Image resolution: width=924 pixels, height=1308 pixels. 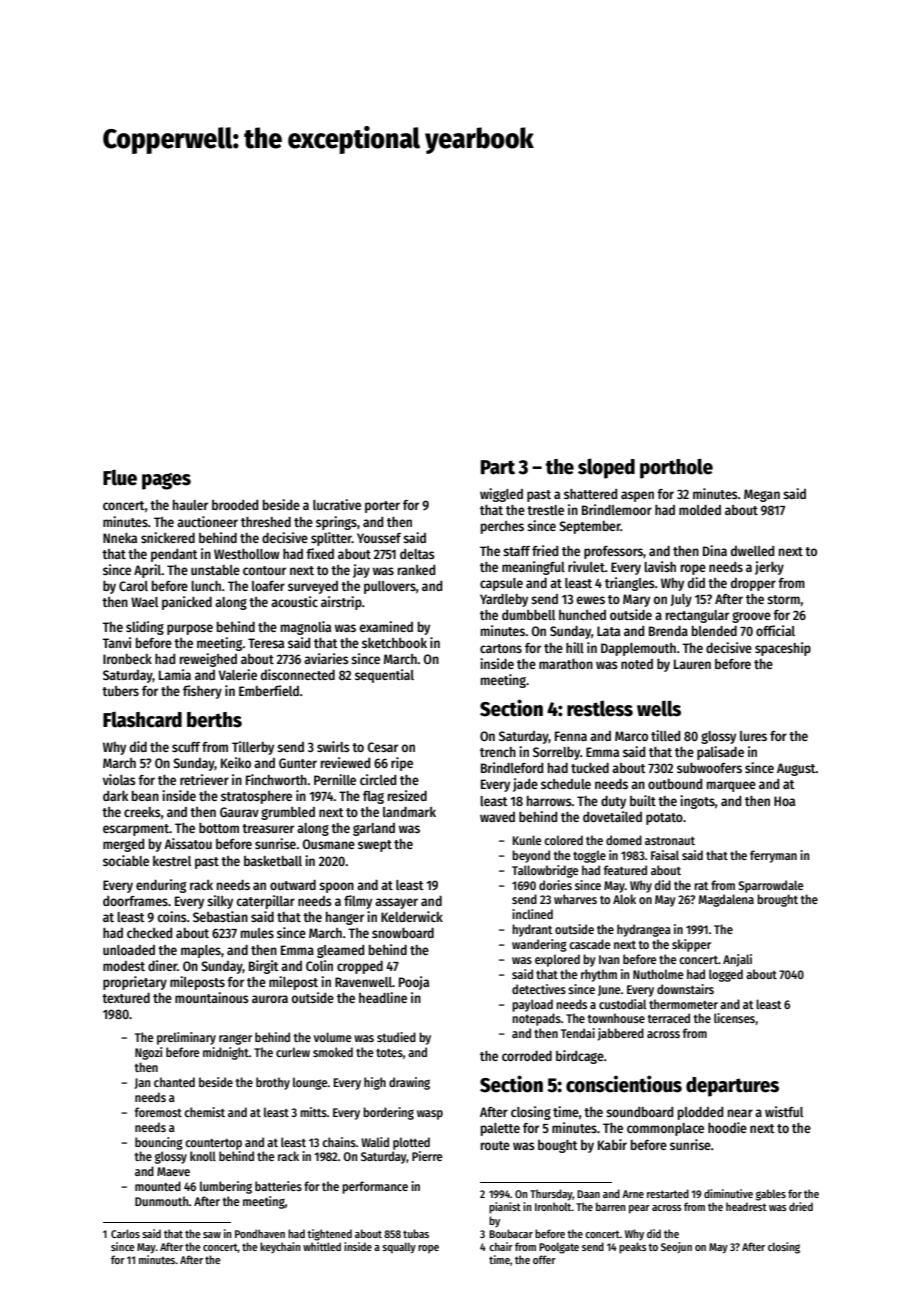 What do you see at coordinates (212, 1235) in the screenshot?
I see `saw` at bounding box center [212, 1235].
